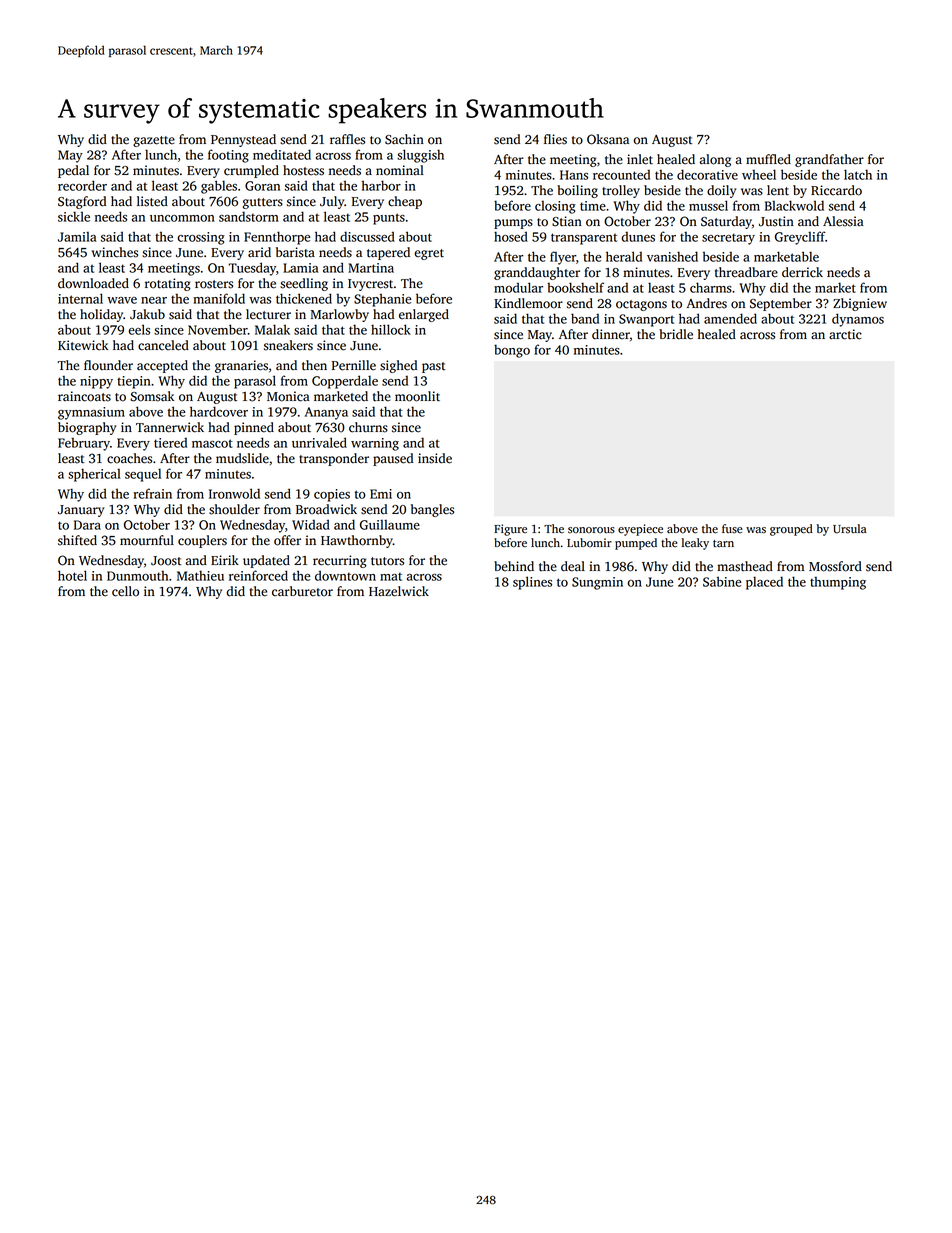  Describe the element at coordinates (845, 334) in the page. I see `arctic` at that location.
